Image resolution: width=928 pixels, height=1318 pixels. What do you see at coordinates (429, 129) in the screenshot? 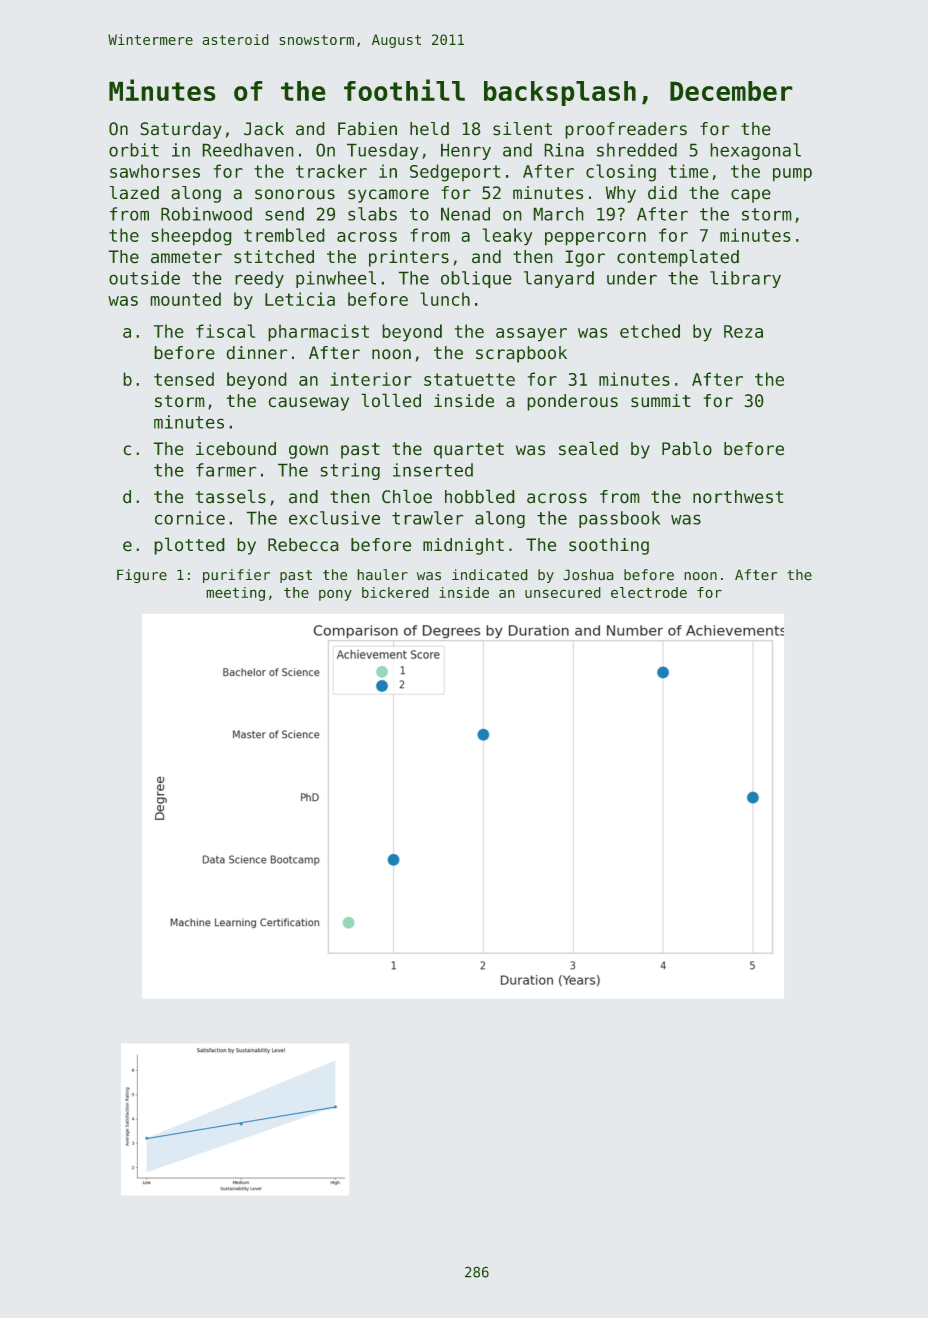
I see `held` at bounding box center [429, 129].
